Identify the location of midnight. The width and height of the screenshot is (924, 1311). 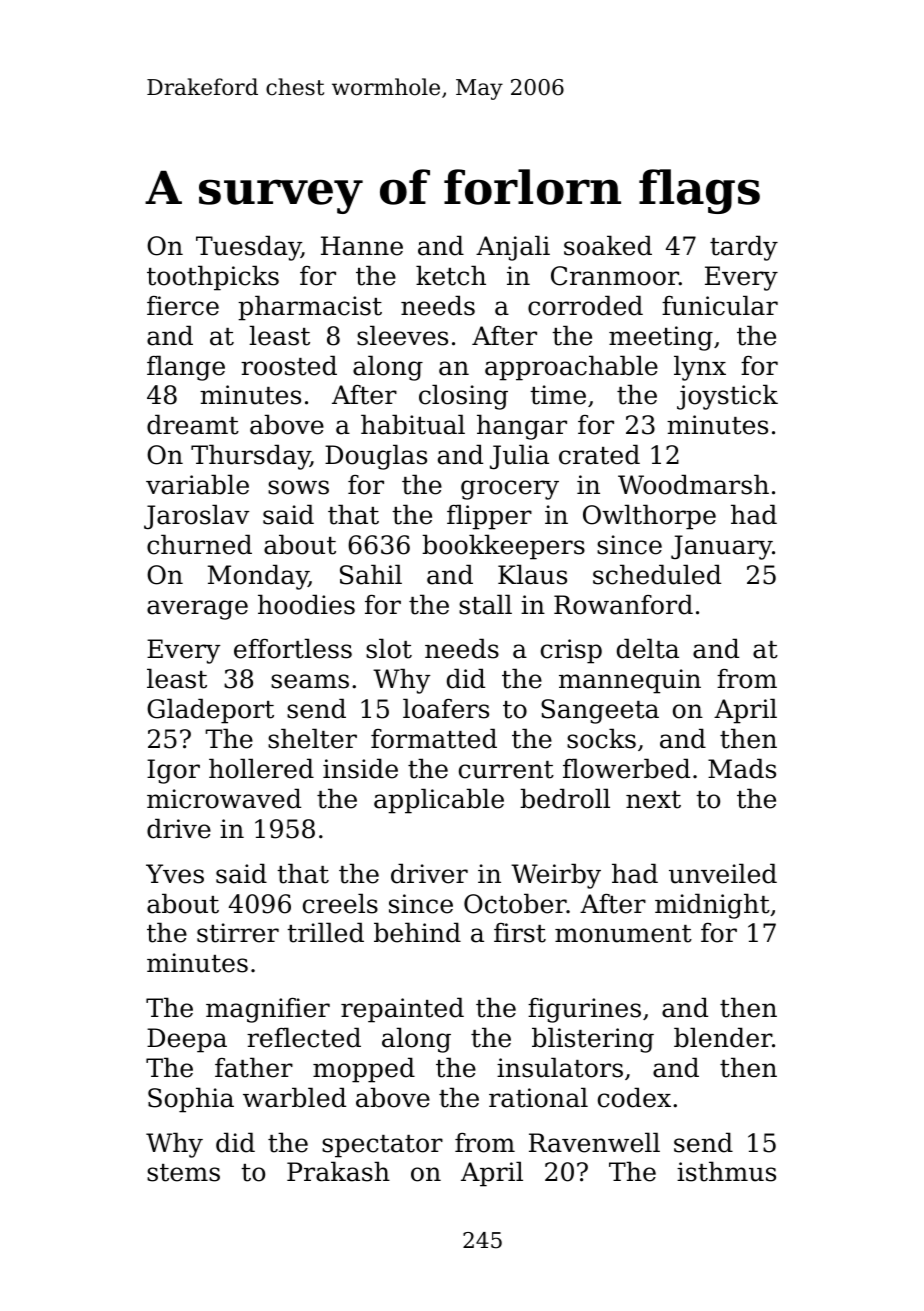
(712, 906).
